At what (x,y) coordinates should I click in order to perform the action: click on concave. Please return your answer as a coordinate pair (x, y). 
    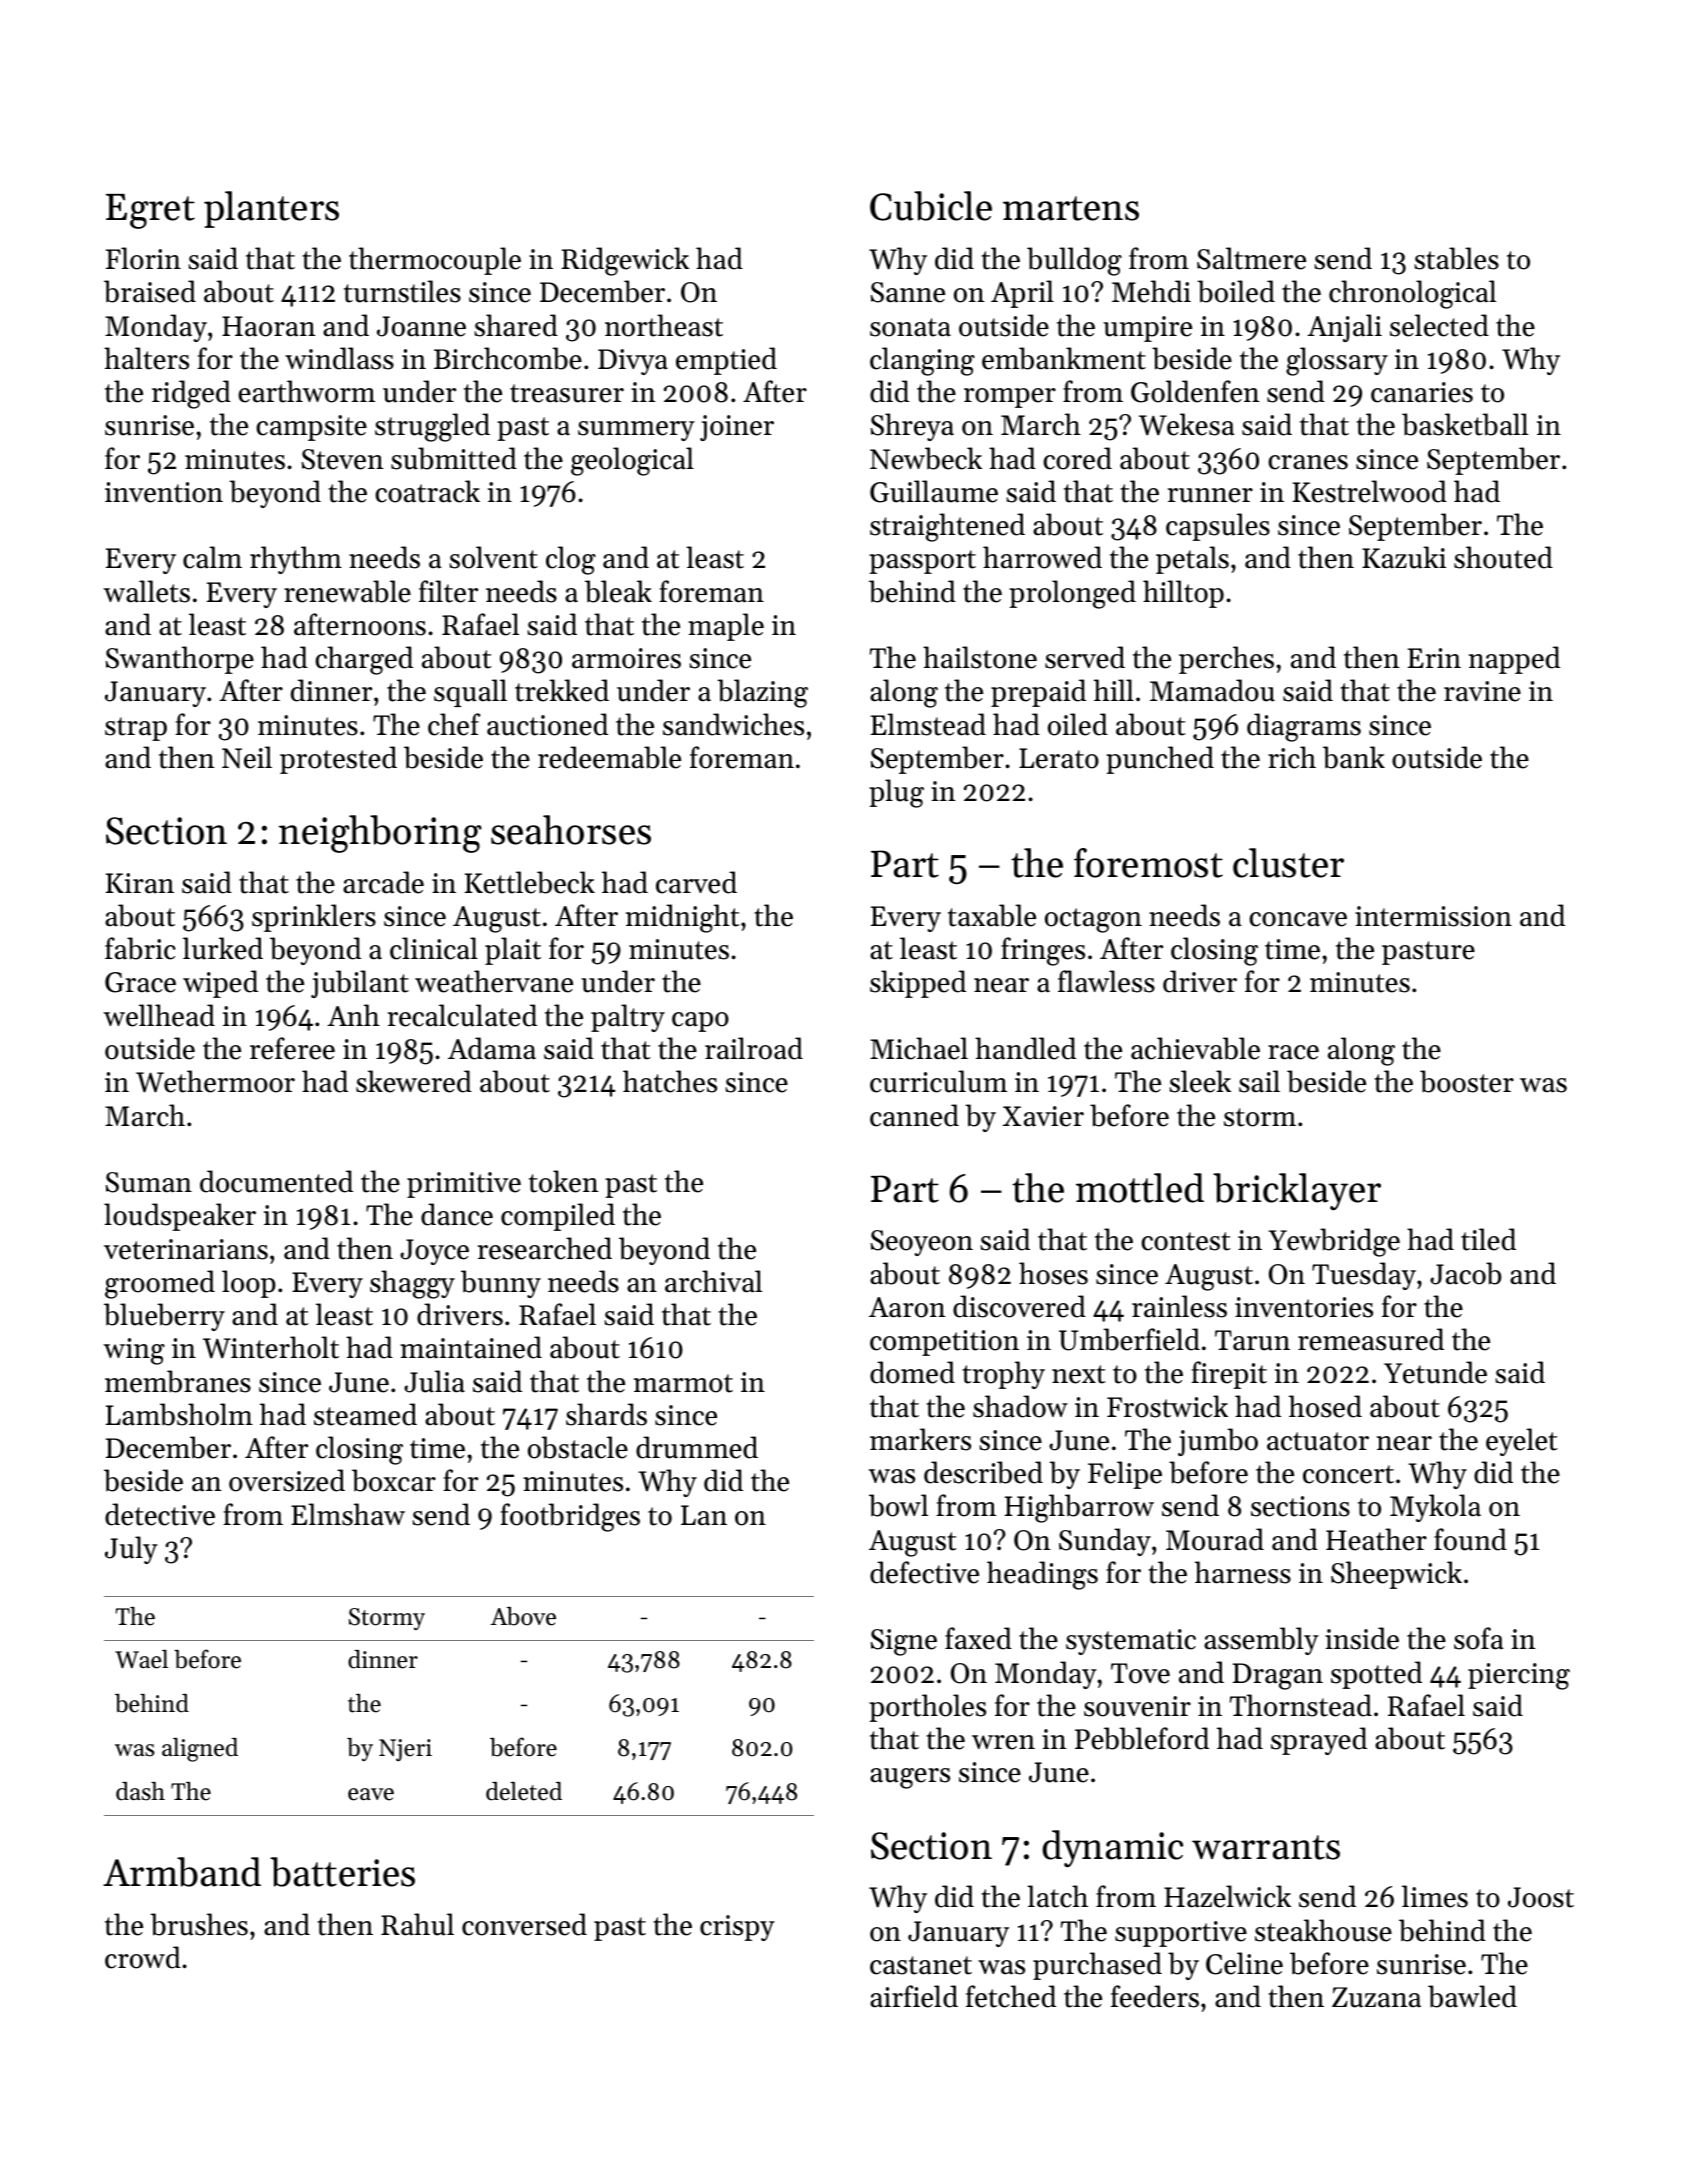
    Looking at the image, I should click on (1298, 919).
